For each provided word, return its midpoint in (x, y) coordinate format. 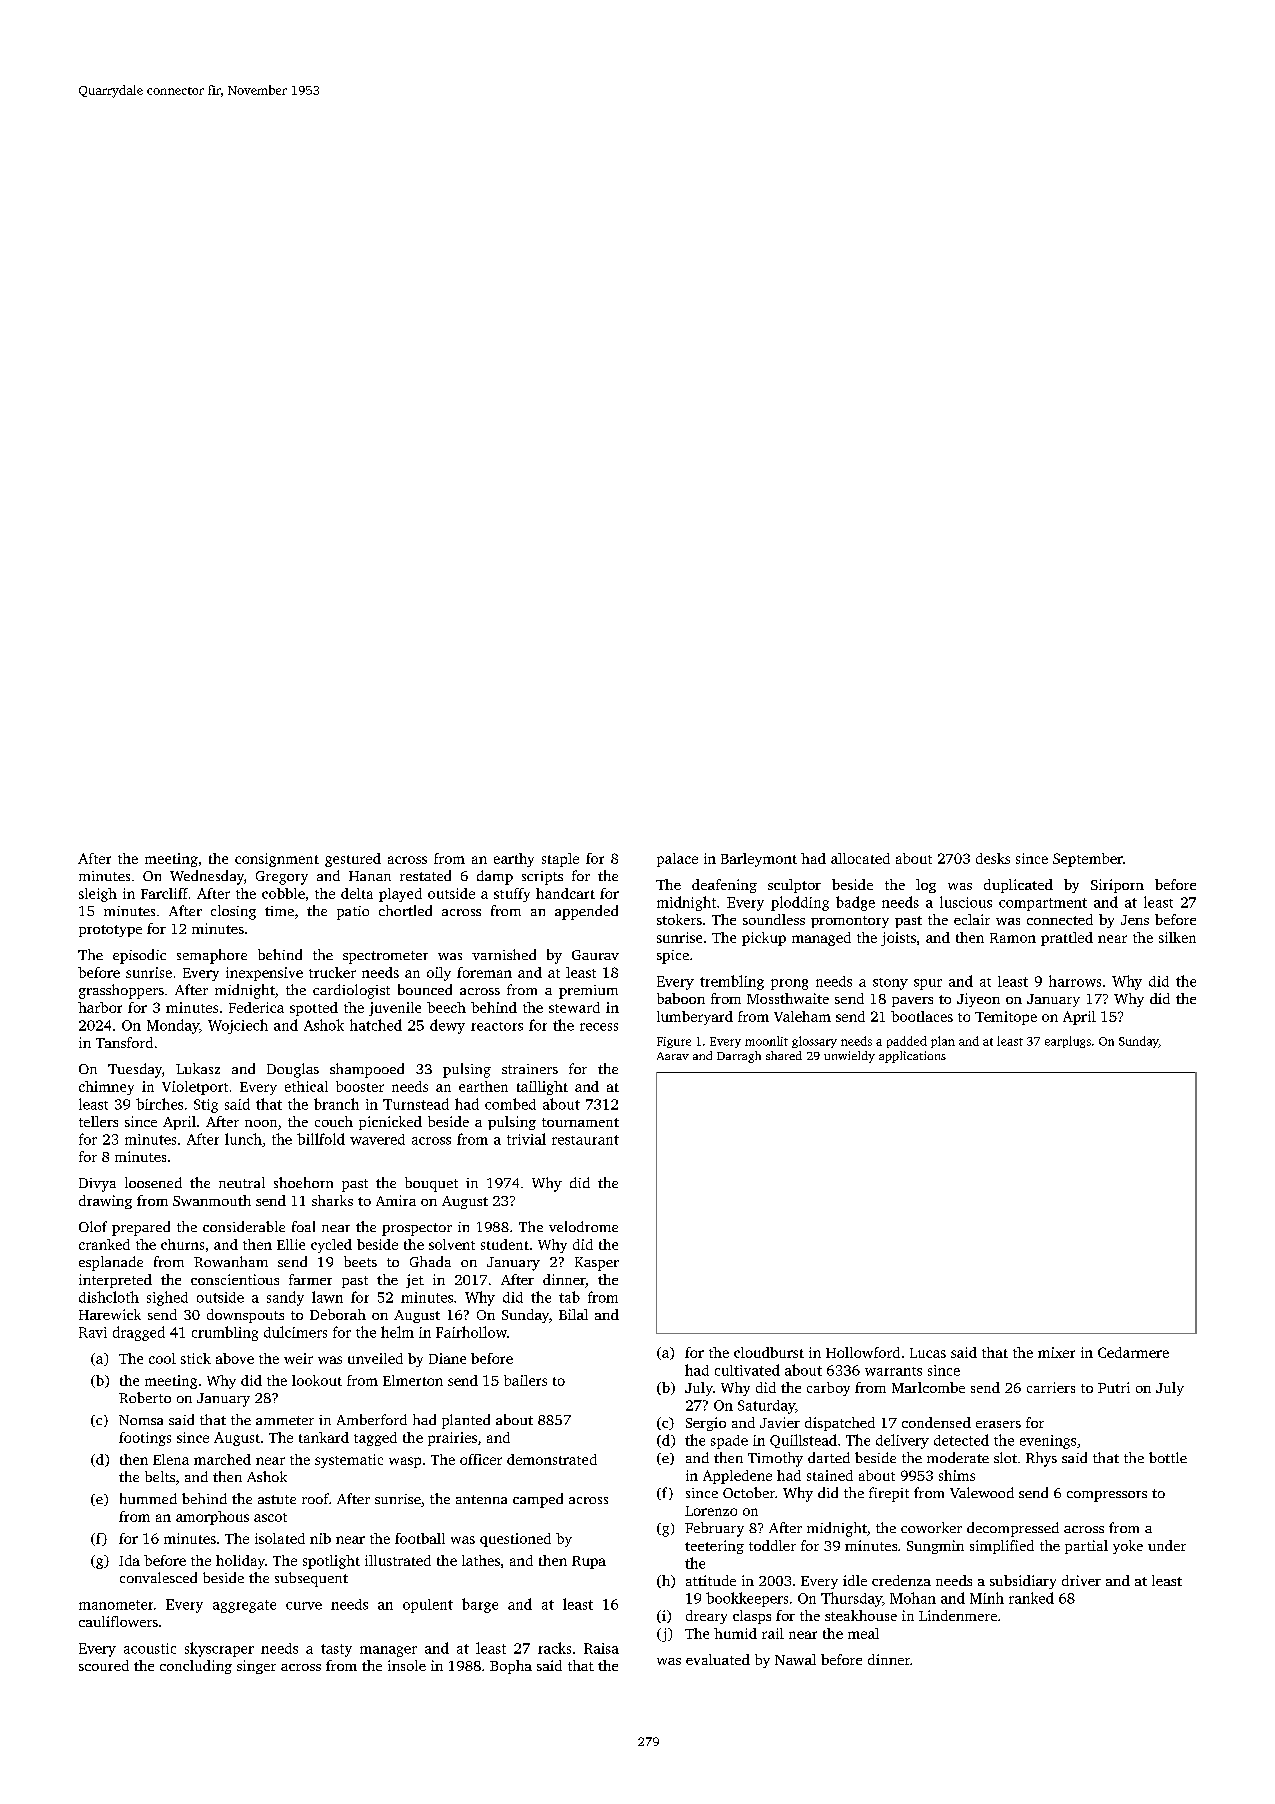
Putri (1114, 1387)
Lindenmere (958, 1615)
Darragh (739, 1057)
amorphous (212, 1518)
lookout (317, 1380)
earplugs (1068, 1042)
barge (480, 1605)
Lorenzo (711, 1511)
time (279, 911)
